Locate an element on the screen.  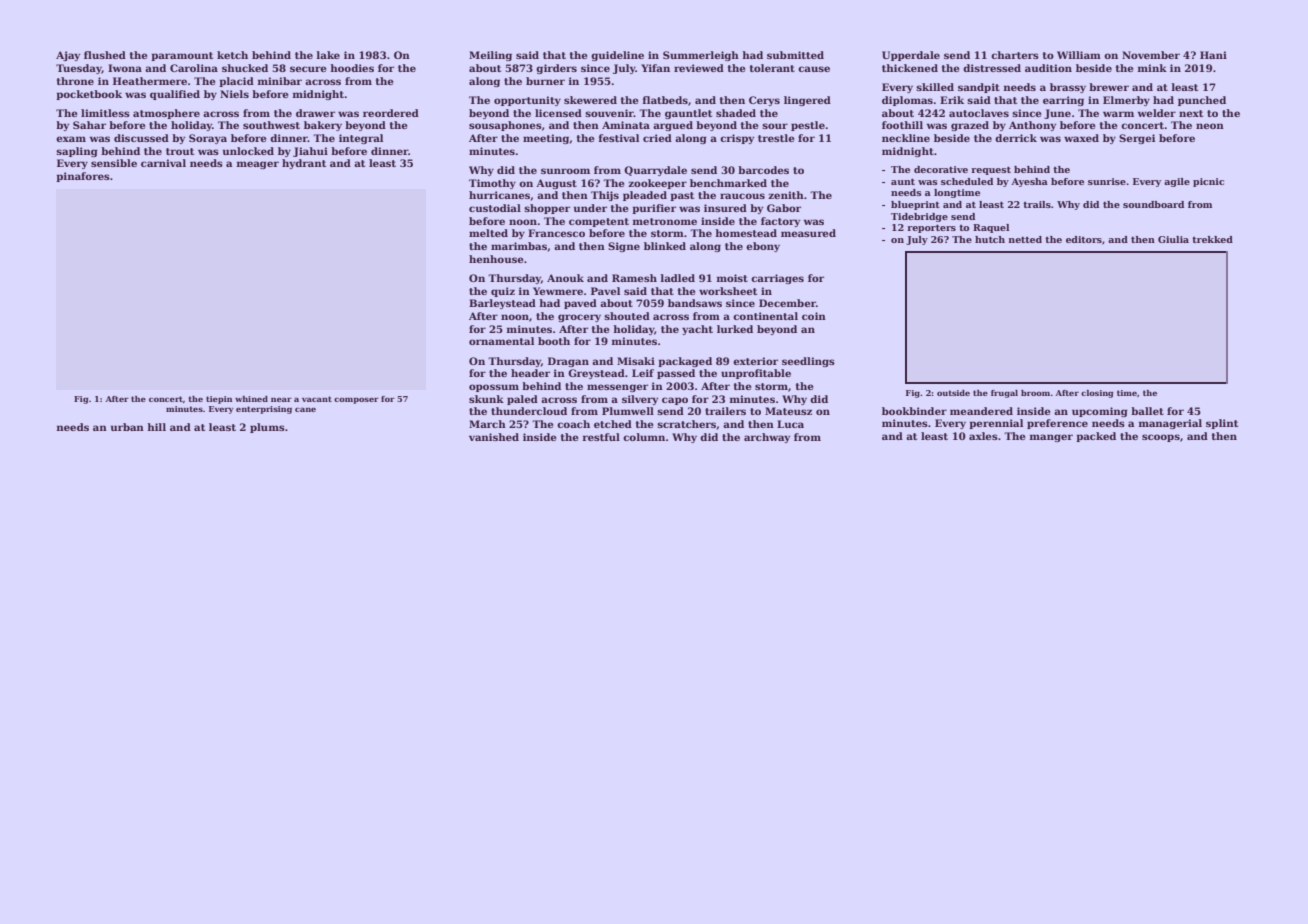
cause is located at coordinates (814, 69).
